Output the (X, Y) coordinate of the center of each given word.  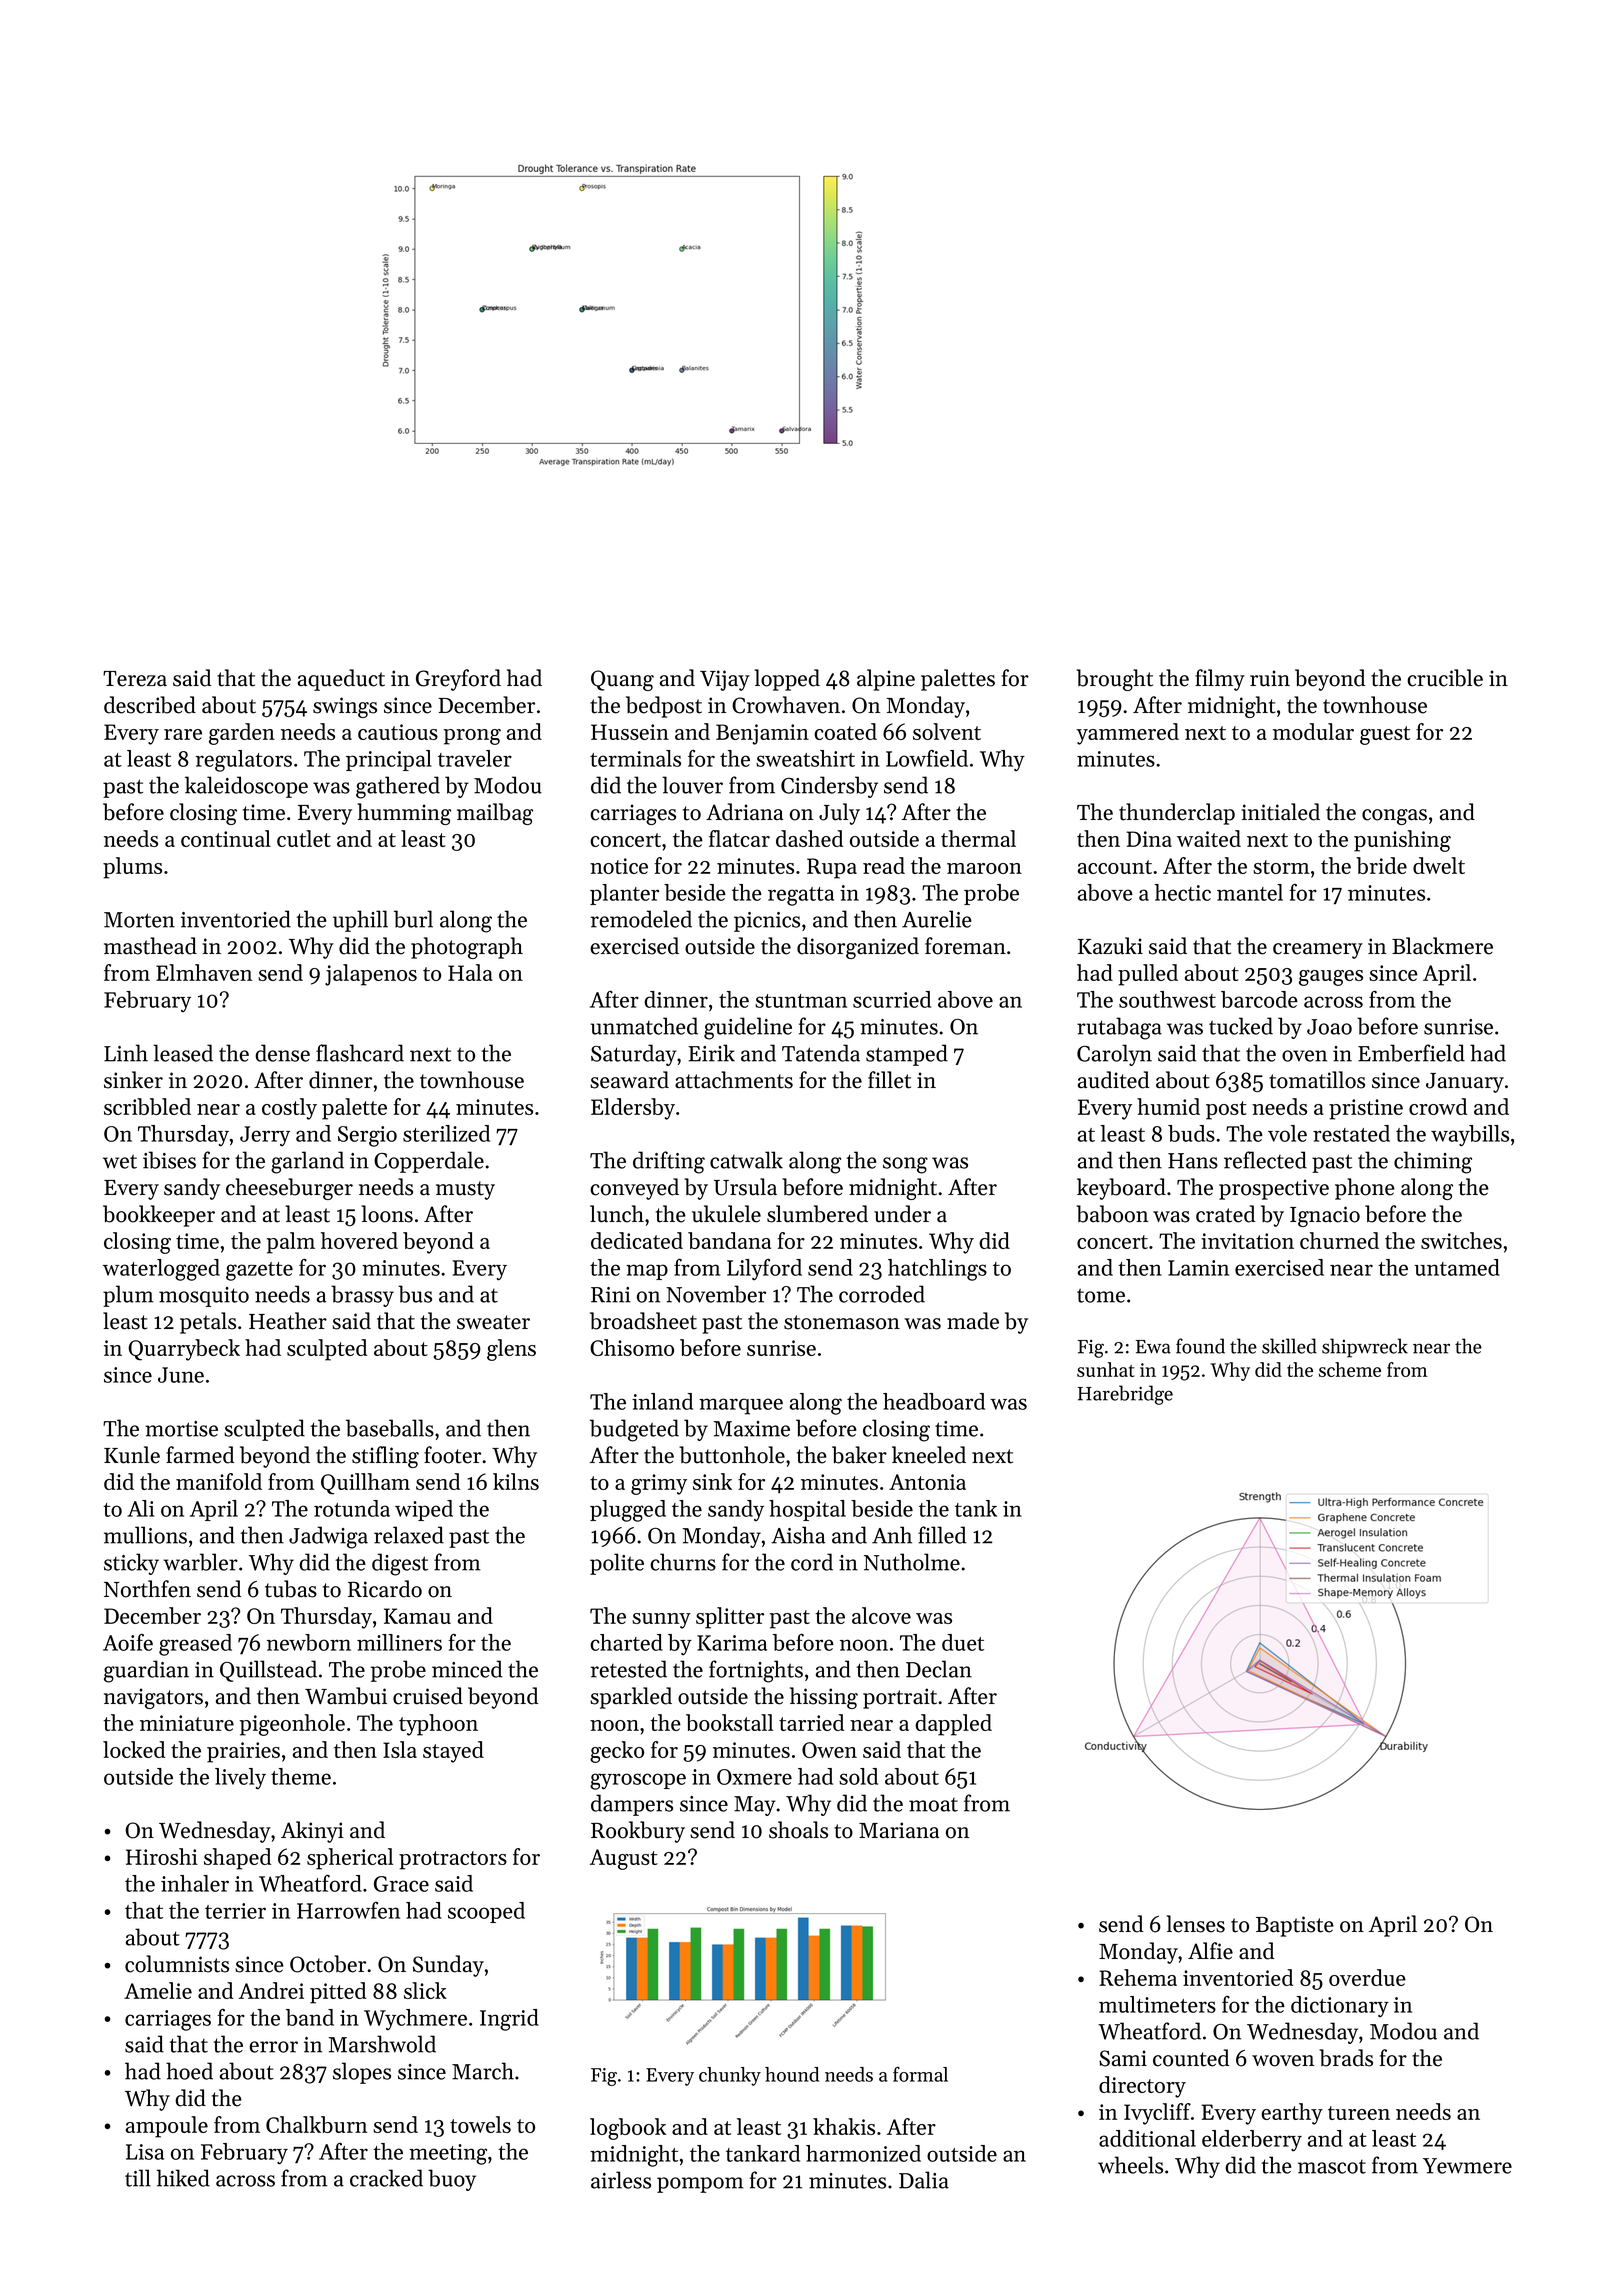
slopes (362, 2073)
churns (683, 1562)
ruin (1270, 678)
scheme (1350, 1369)
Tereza (135, 679)
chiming (1433, 1162)
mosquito (204, 1297)
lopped (787, 680)
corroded (882, 1294)
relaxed (409, 1535)
